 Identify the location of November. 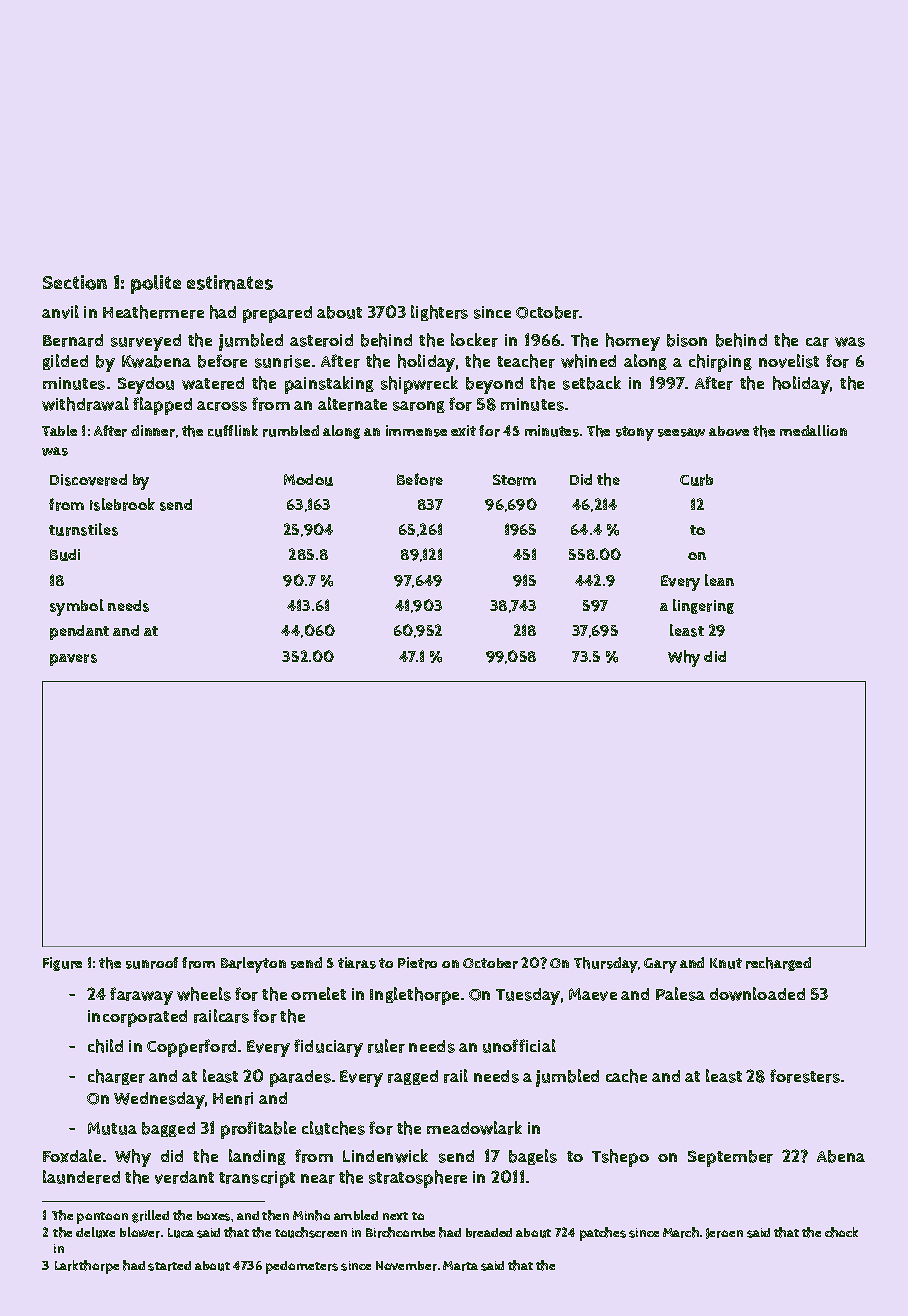
(406, 1266).
